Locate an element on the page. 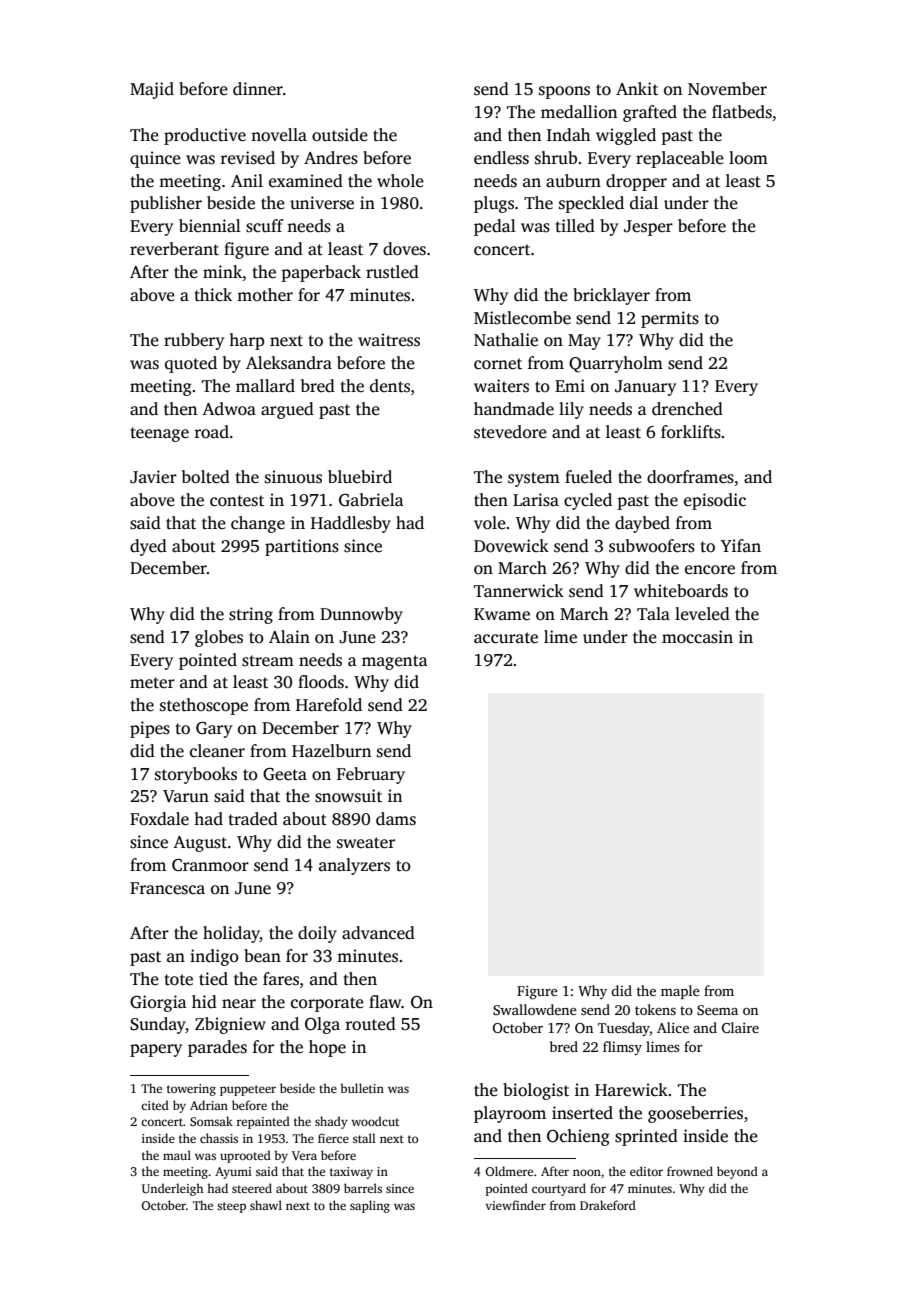  rustled is located at coordinates (392, 272).
